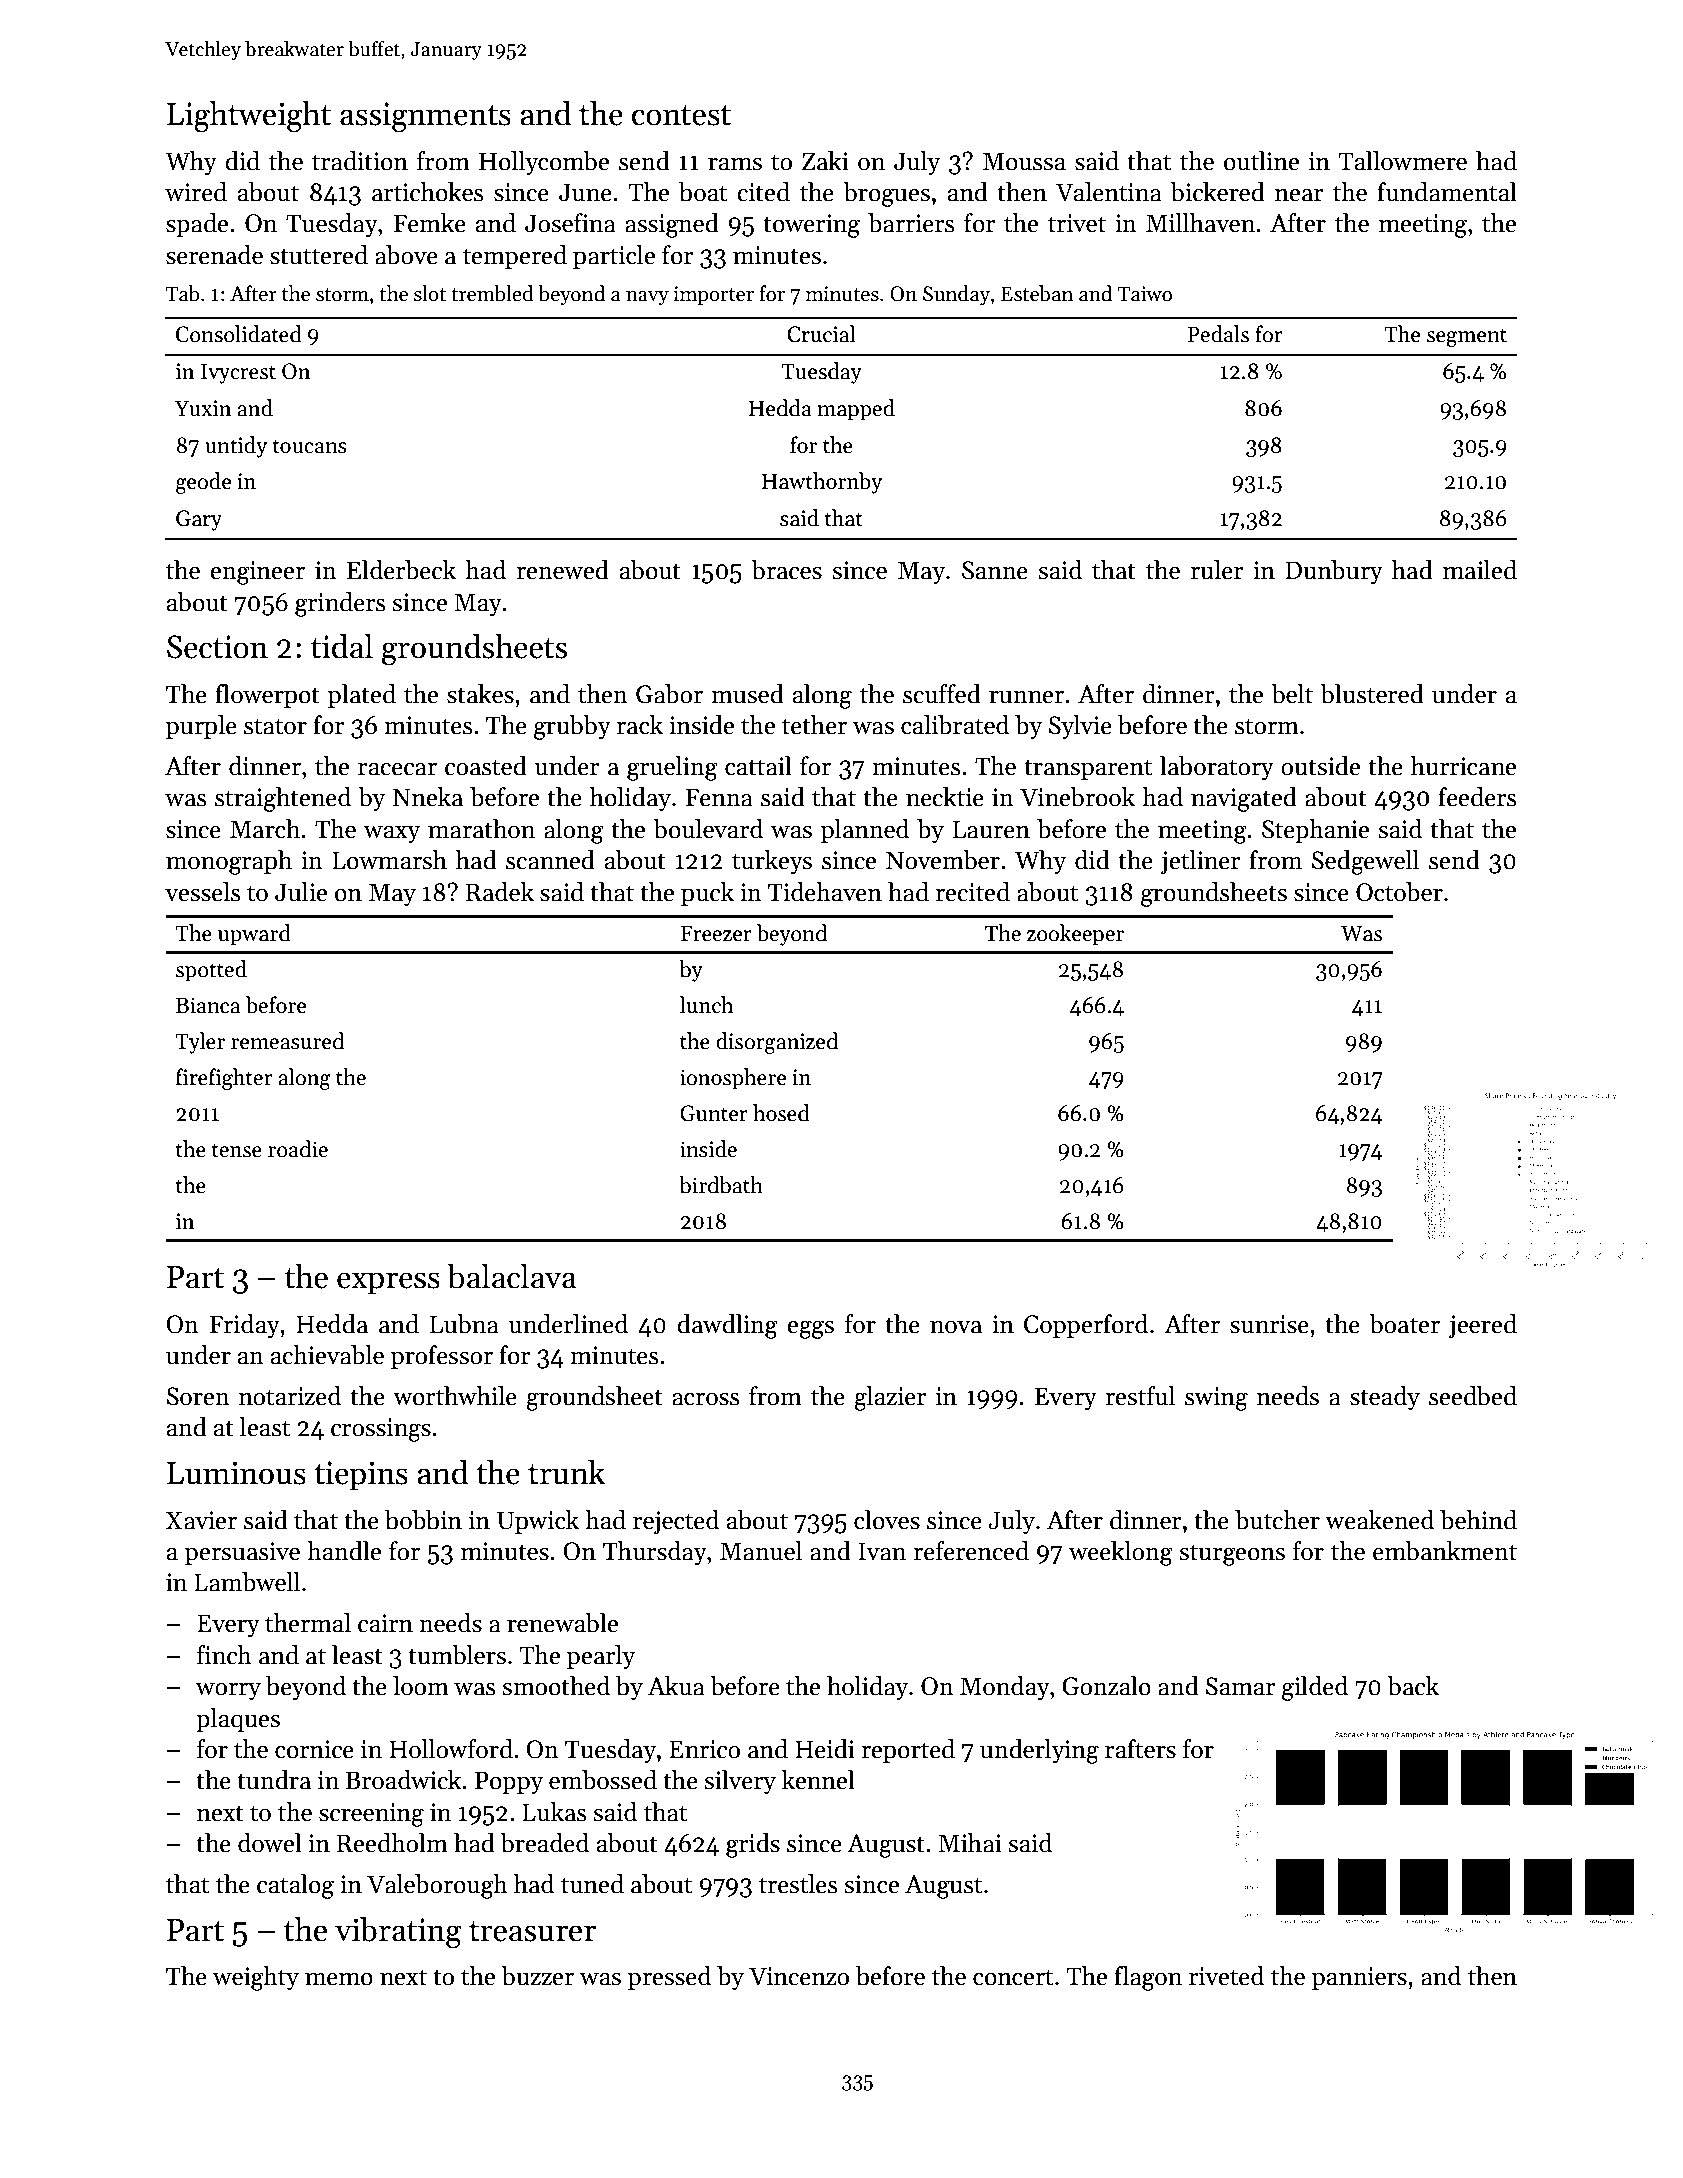  I want to click on outline, so click(1261, 161).
